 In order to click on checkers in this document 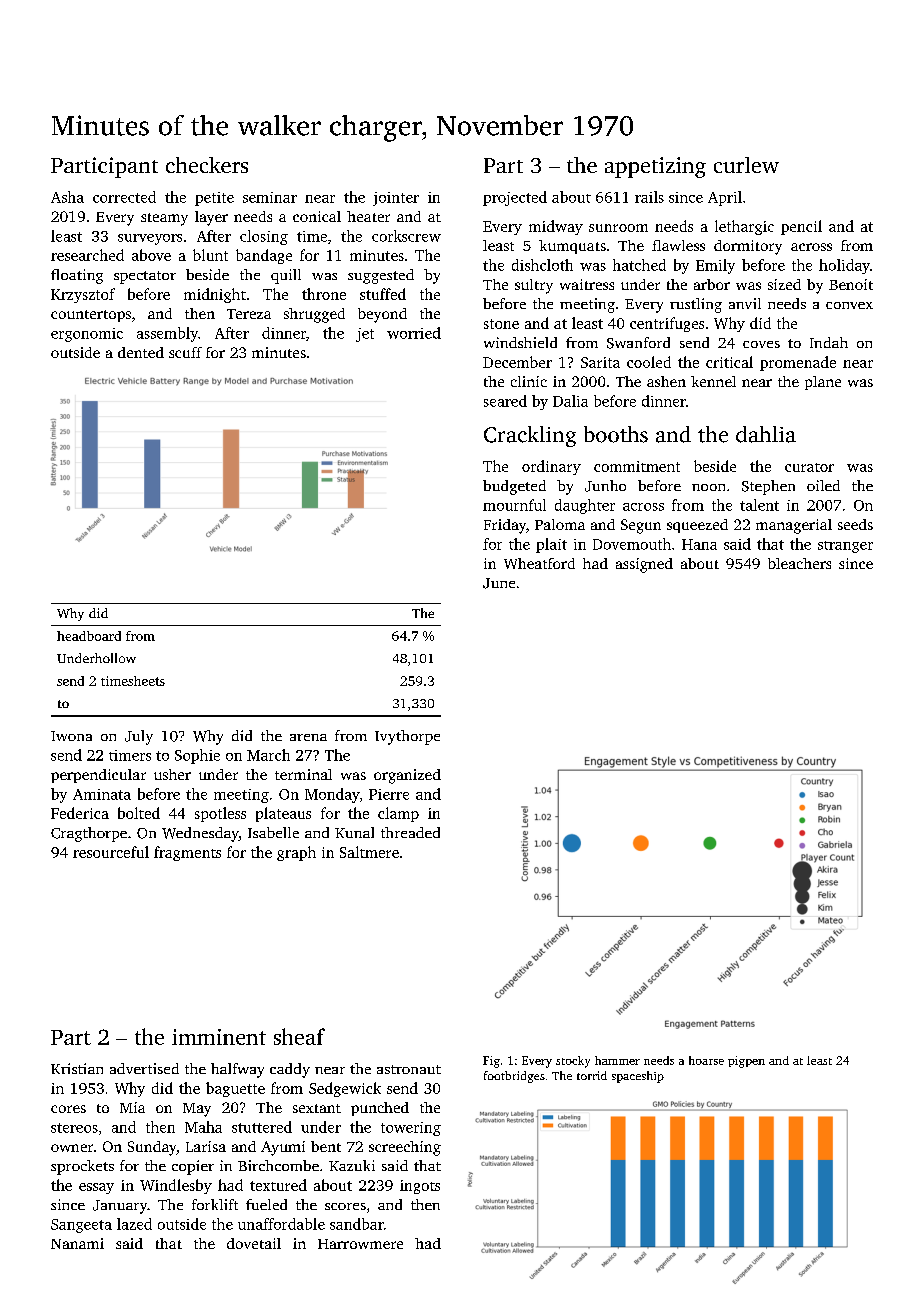, I will do `click(207, 165)`.
